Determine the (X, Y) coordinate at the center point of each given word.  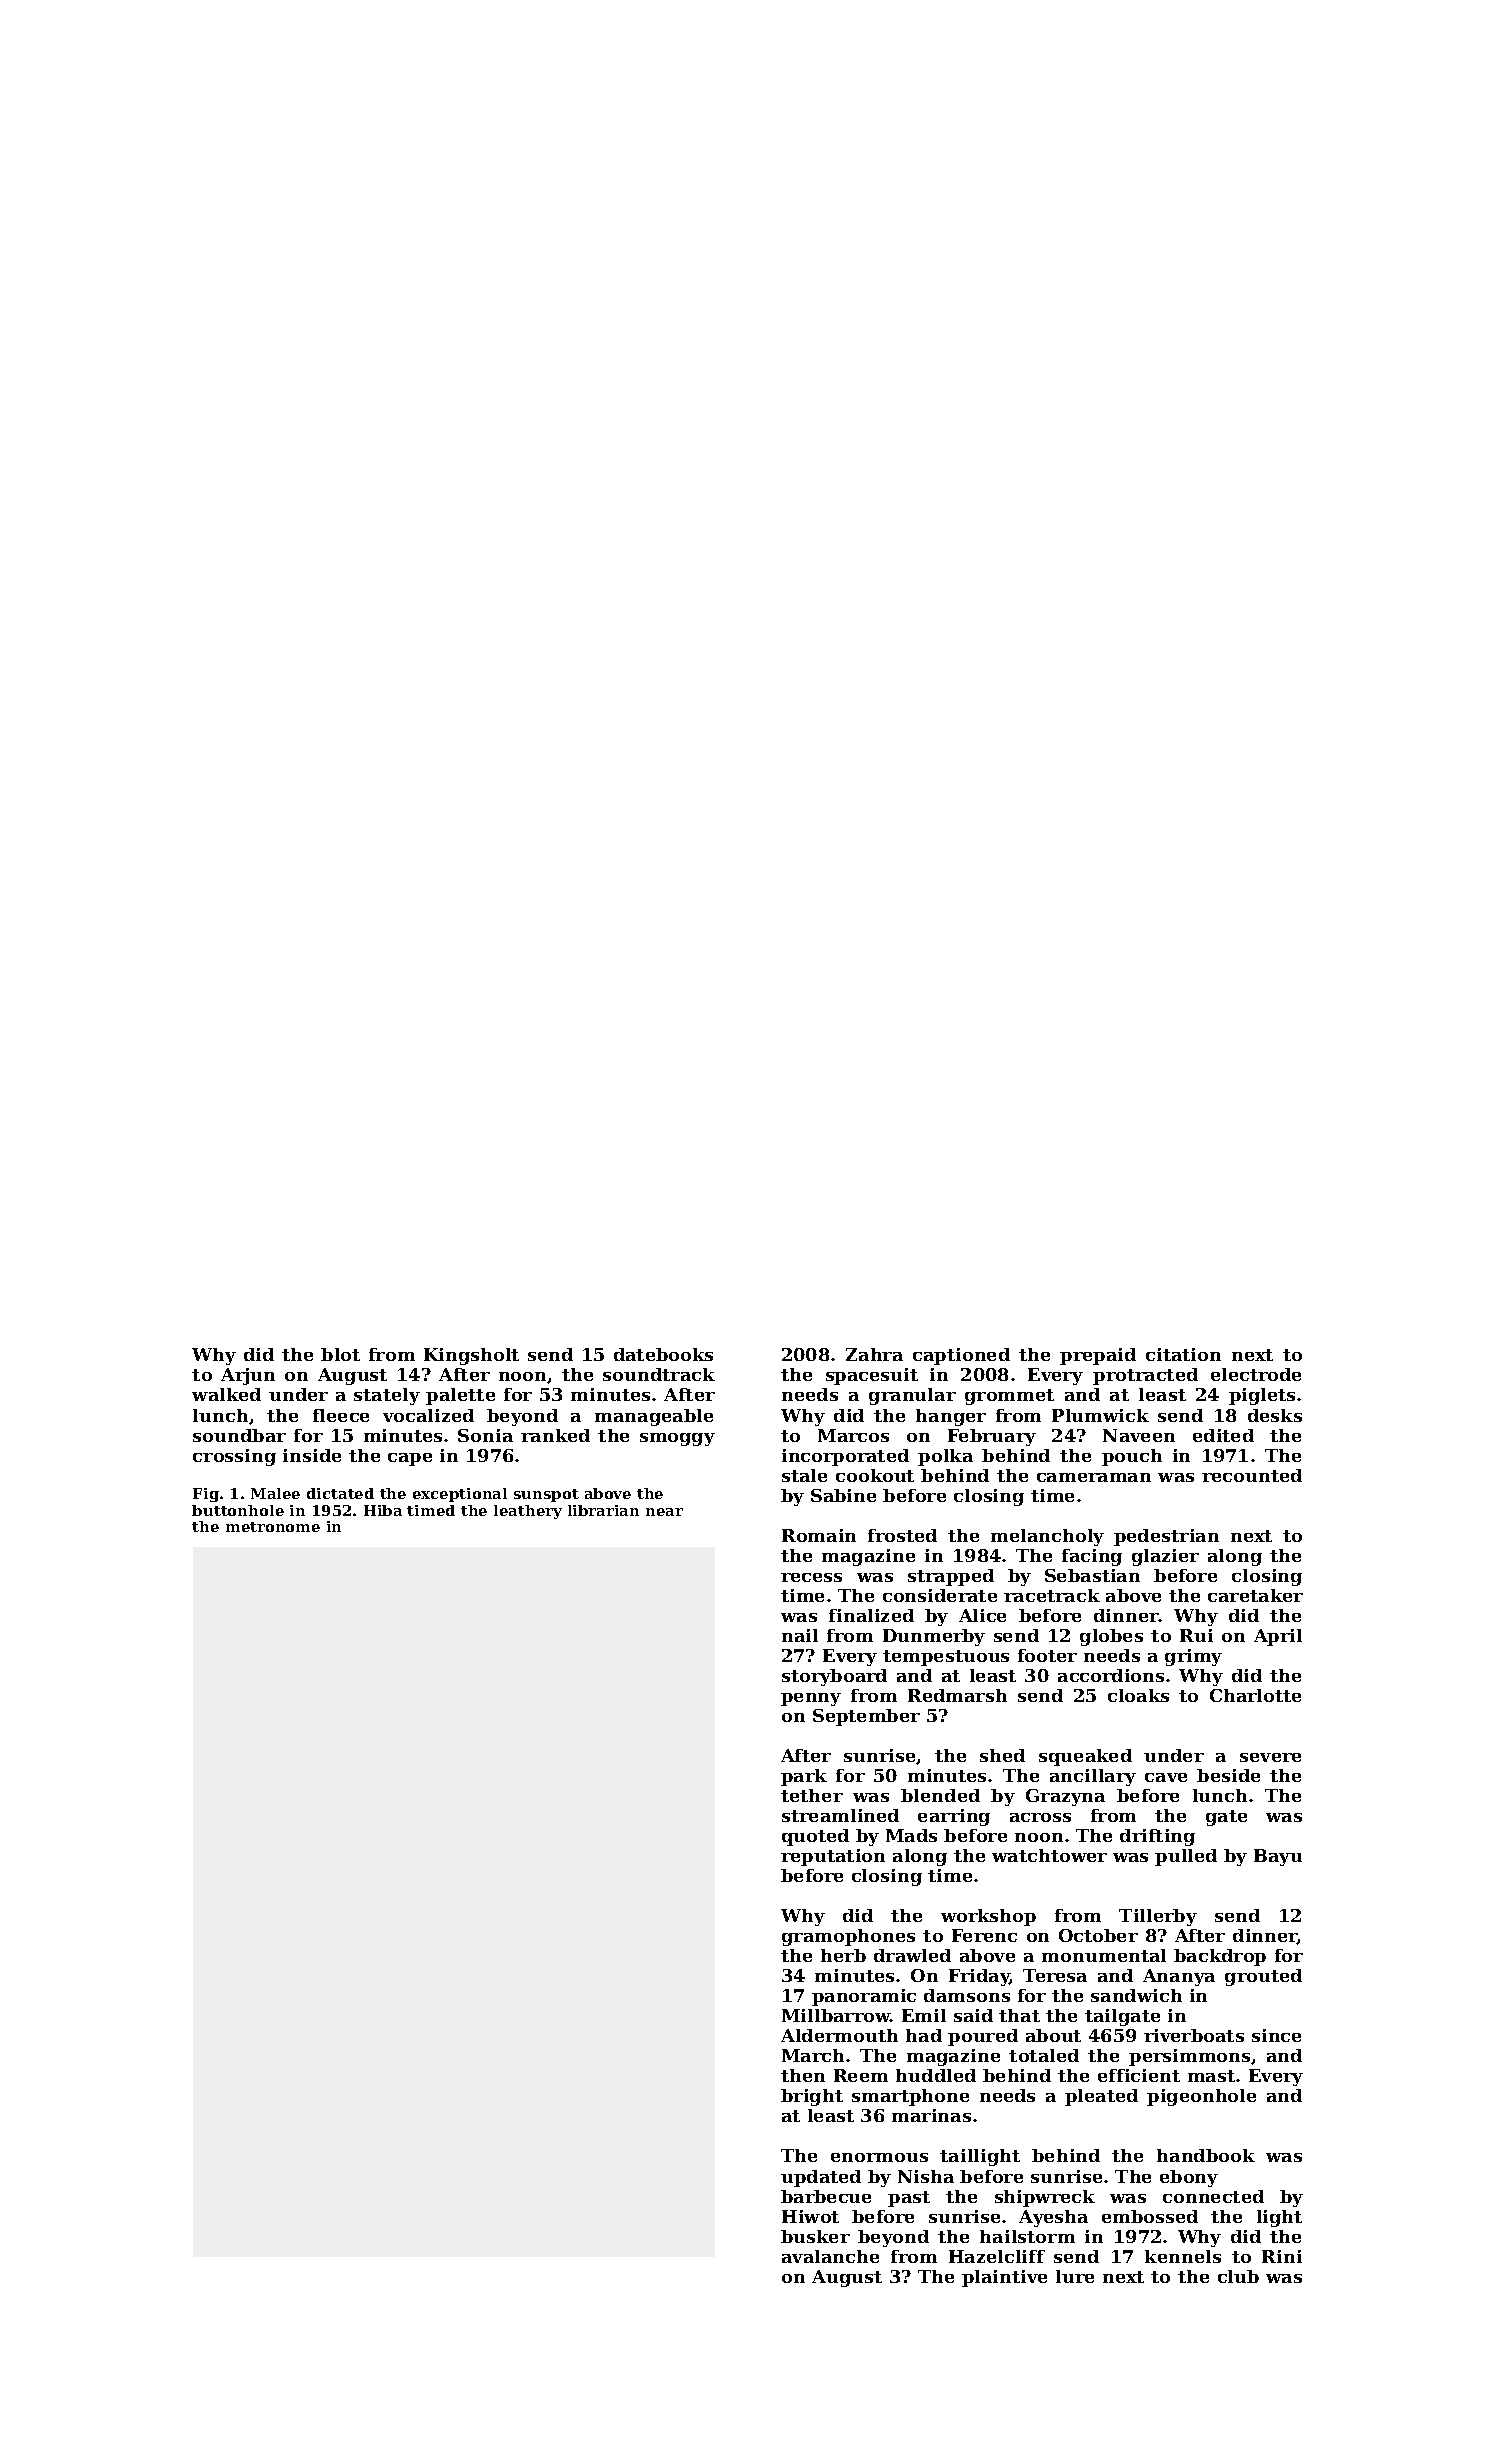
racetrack (1052, 1595)
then (803, 2075)
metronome (273, 1527)
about (1053, 2035)
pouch (1132, 1457)
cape (410, 1459)
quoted (815, 1837)
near (664, 1512)
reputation (833, 1857)
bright (812, 2097)
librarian (603, 1510)
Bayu (1278, 1857)
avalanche (830, 2256)
